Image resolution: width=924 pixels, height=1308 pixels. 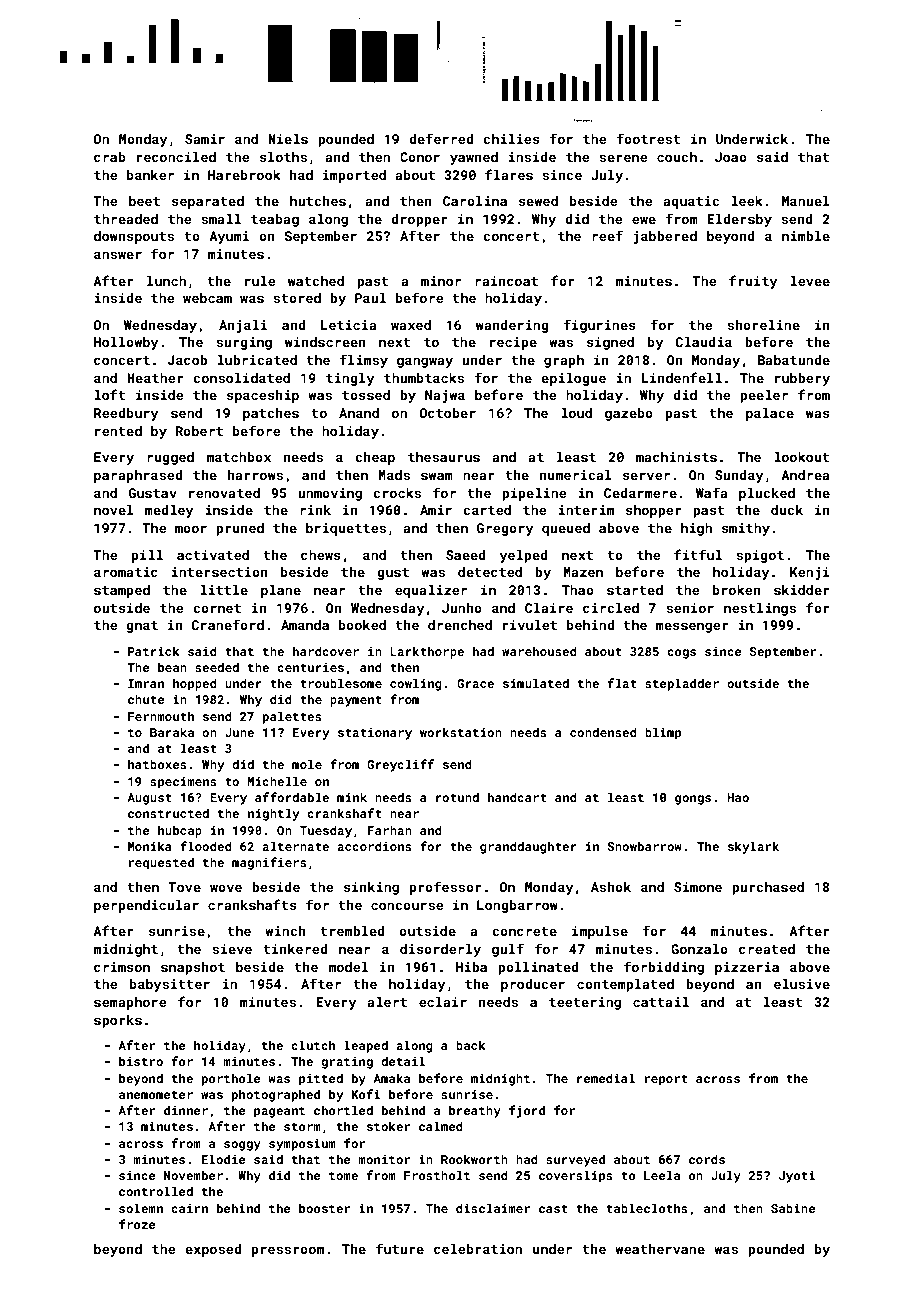 I want to click on footrest, so click(x=648, y=138).
